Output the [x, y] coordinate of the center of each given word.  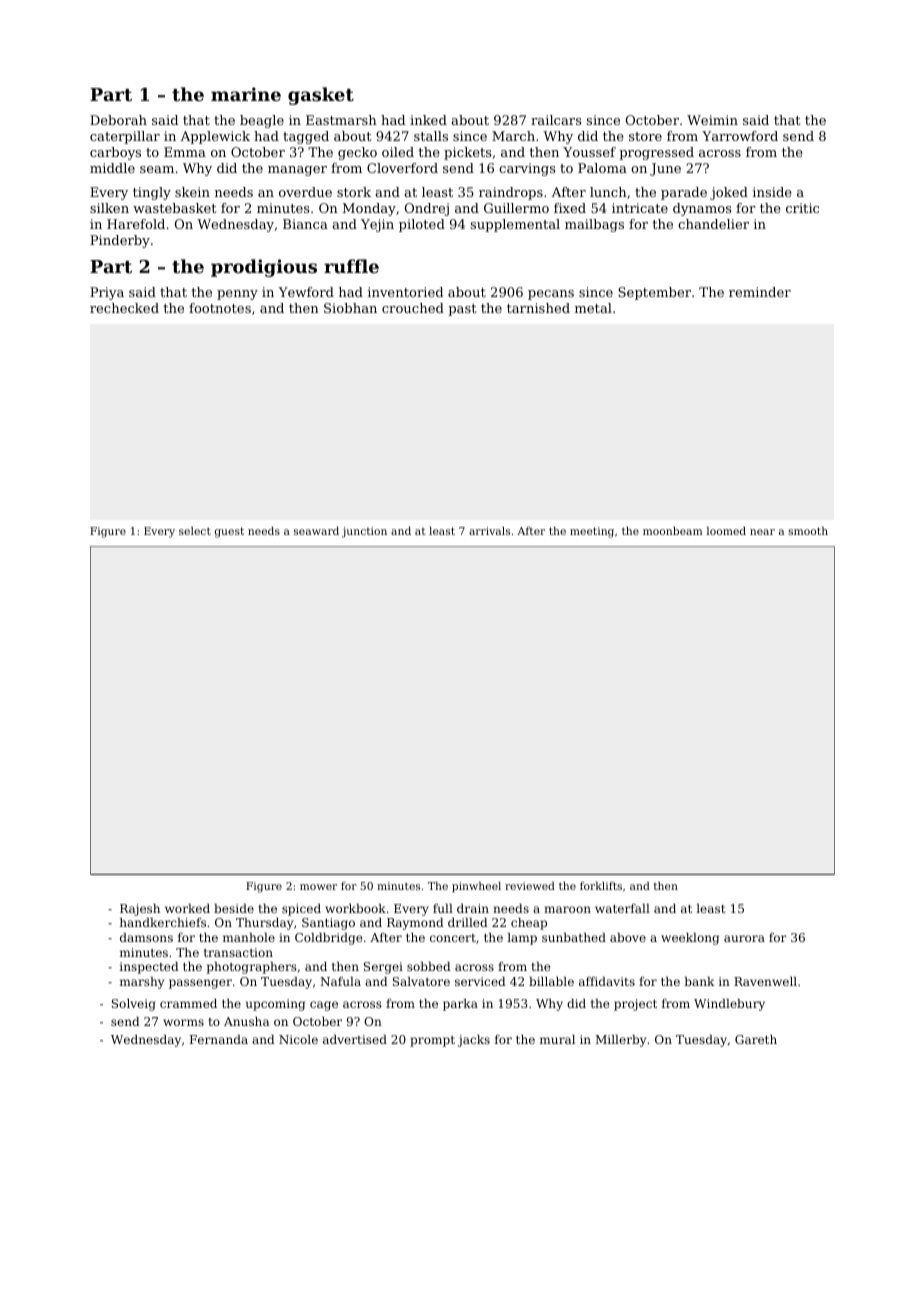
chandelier [713, 224]
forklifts [601, 886]
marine [246, 94]
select [195, 531]
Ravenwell [765, 981]
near [762, 532]
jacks [474, 1041]
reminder [760, 292]
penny [237, 295]
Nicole [298, 1039]
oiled [398, 152]
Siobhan [350, 308]
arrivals [489, 531]
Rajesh [140, 910]
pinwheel [476, 887]
